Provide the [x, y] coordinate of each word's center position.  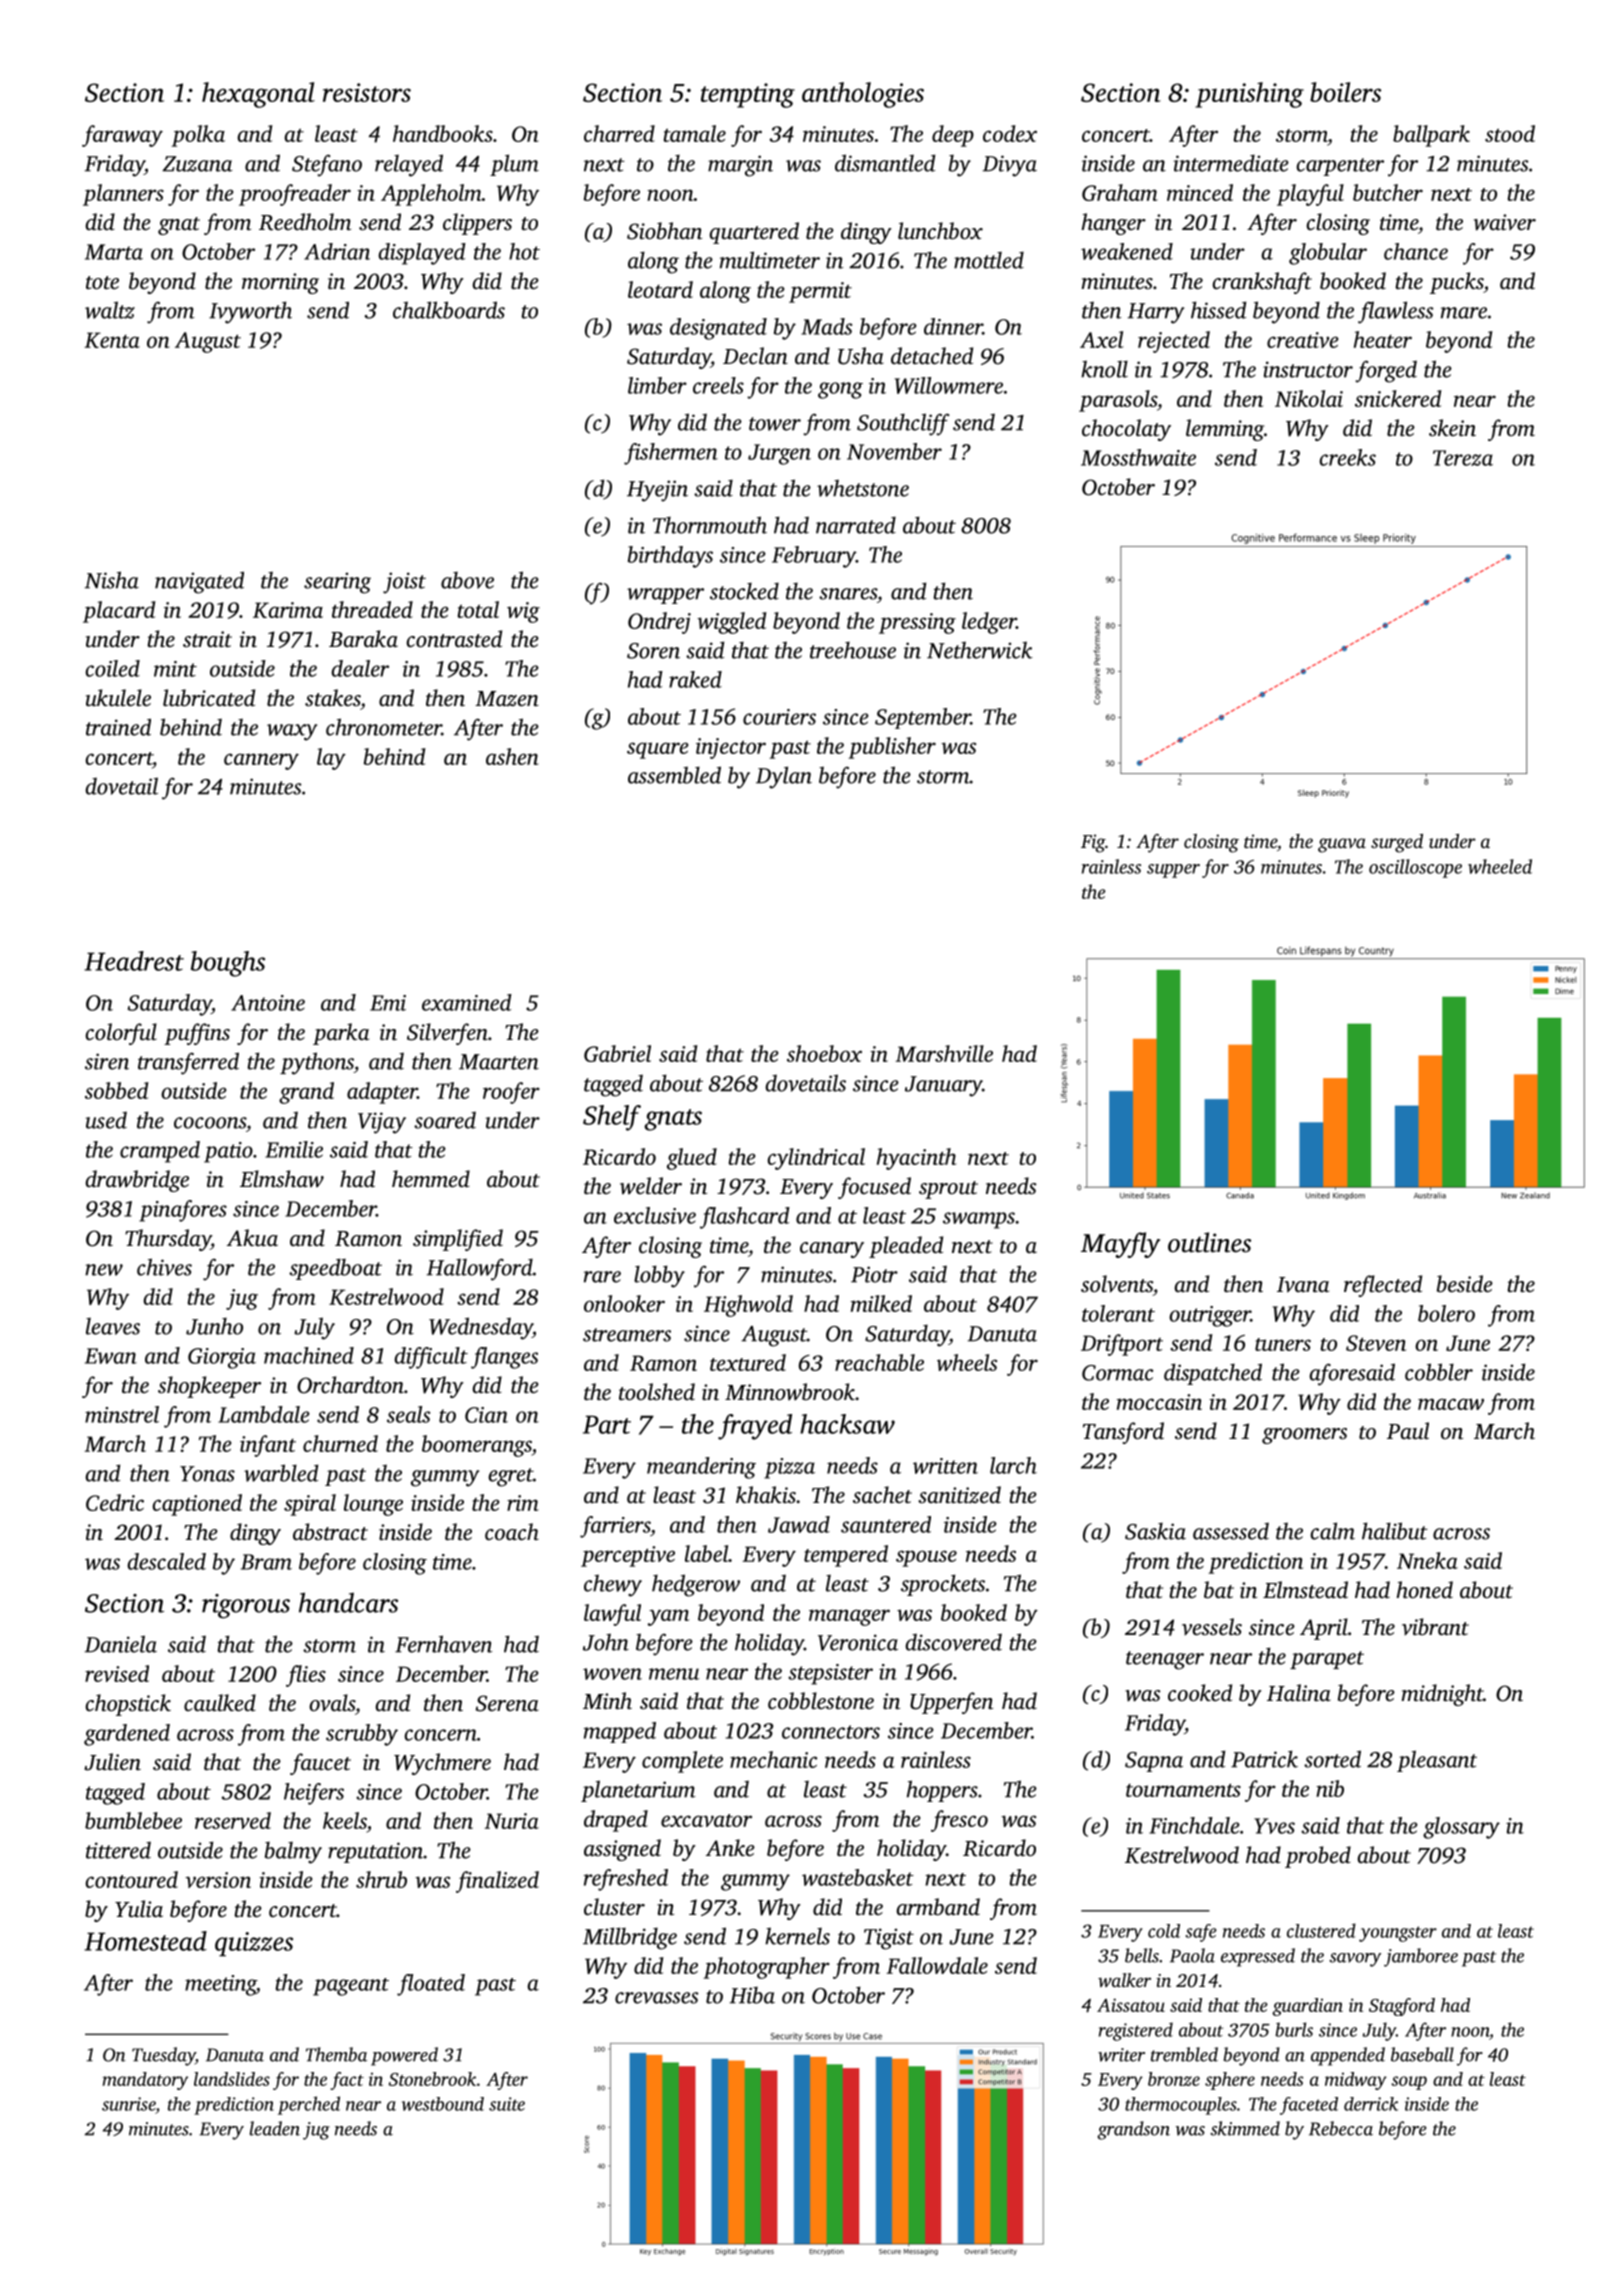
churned [340, 1443]
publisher [892, 748]
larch [1013, 1465]
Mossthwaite [1138, 457]
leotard [660, 289]
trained [118, 727]
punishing [1249, 95]
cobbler [1439, 1372]
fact [347, 2081]
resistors [367, 92]
